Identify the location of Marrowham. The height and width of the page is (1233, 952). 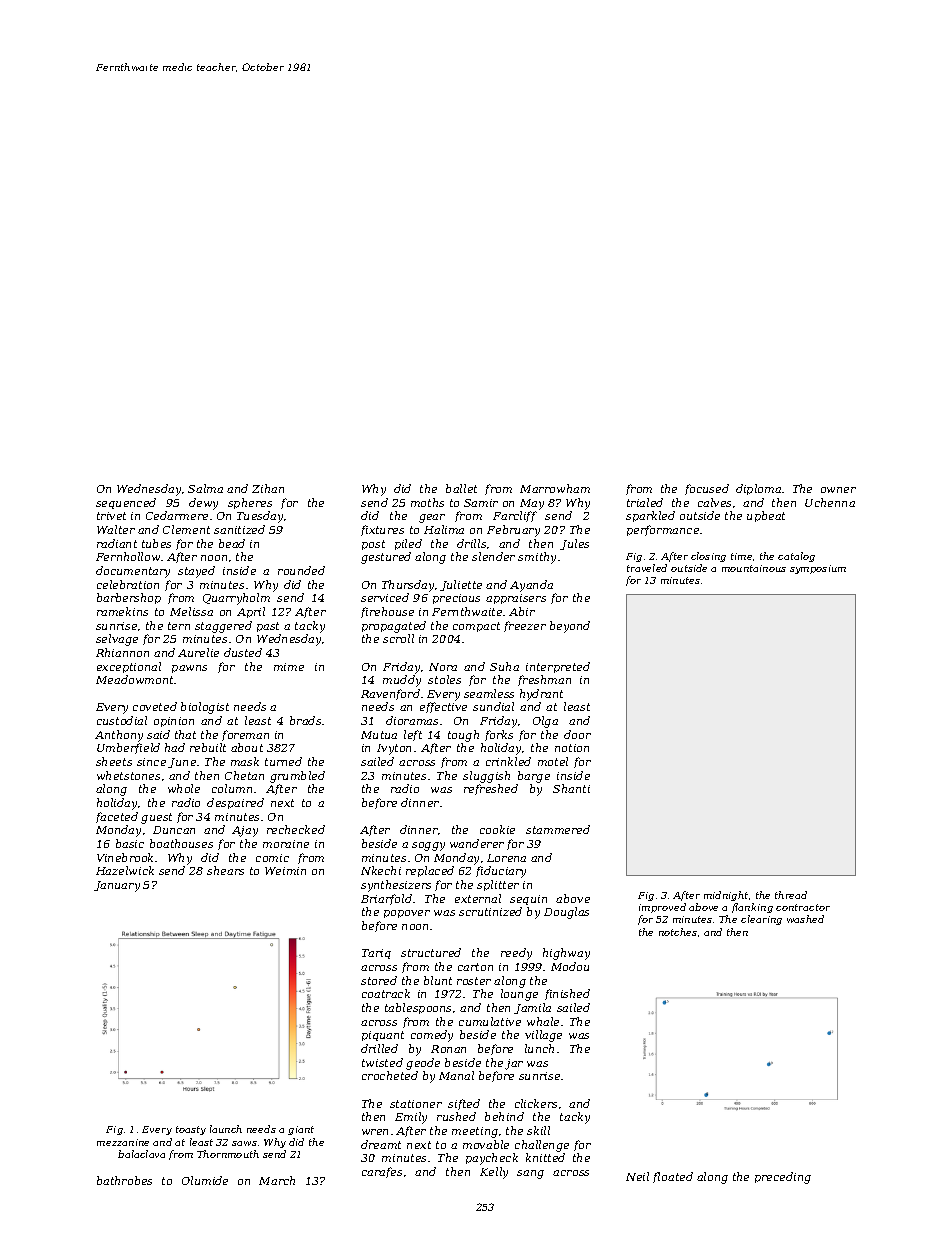
(555, 488).
